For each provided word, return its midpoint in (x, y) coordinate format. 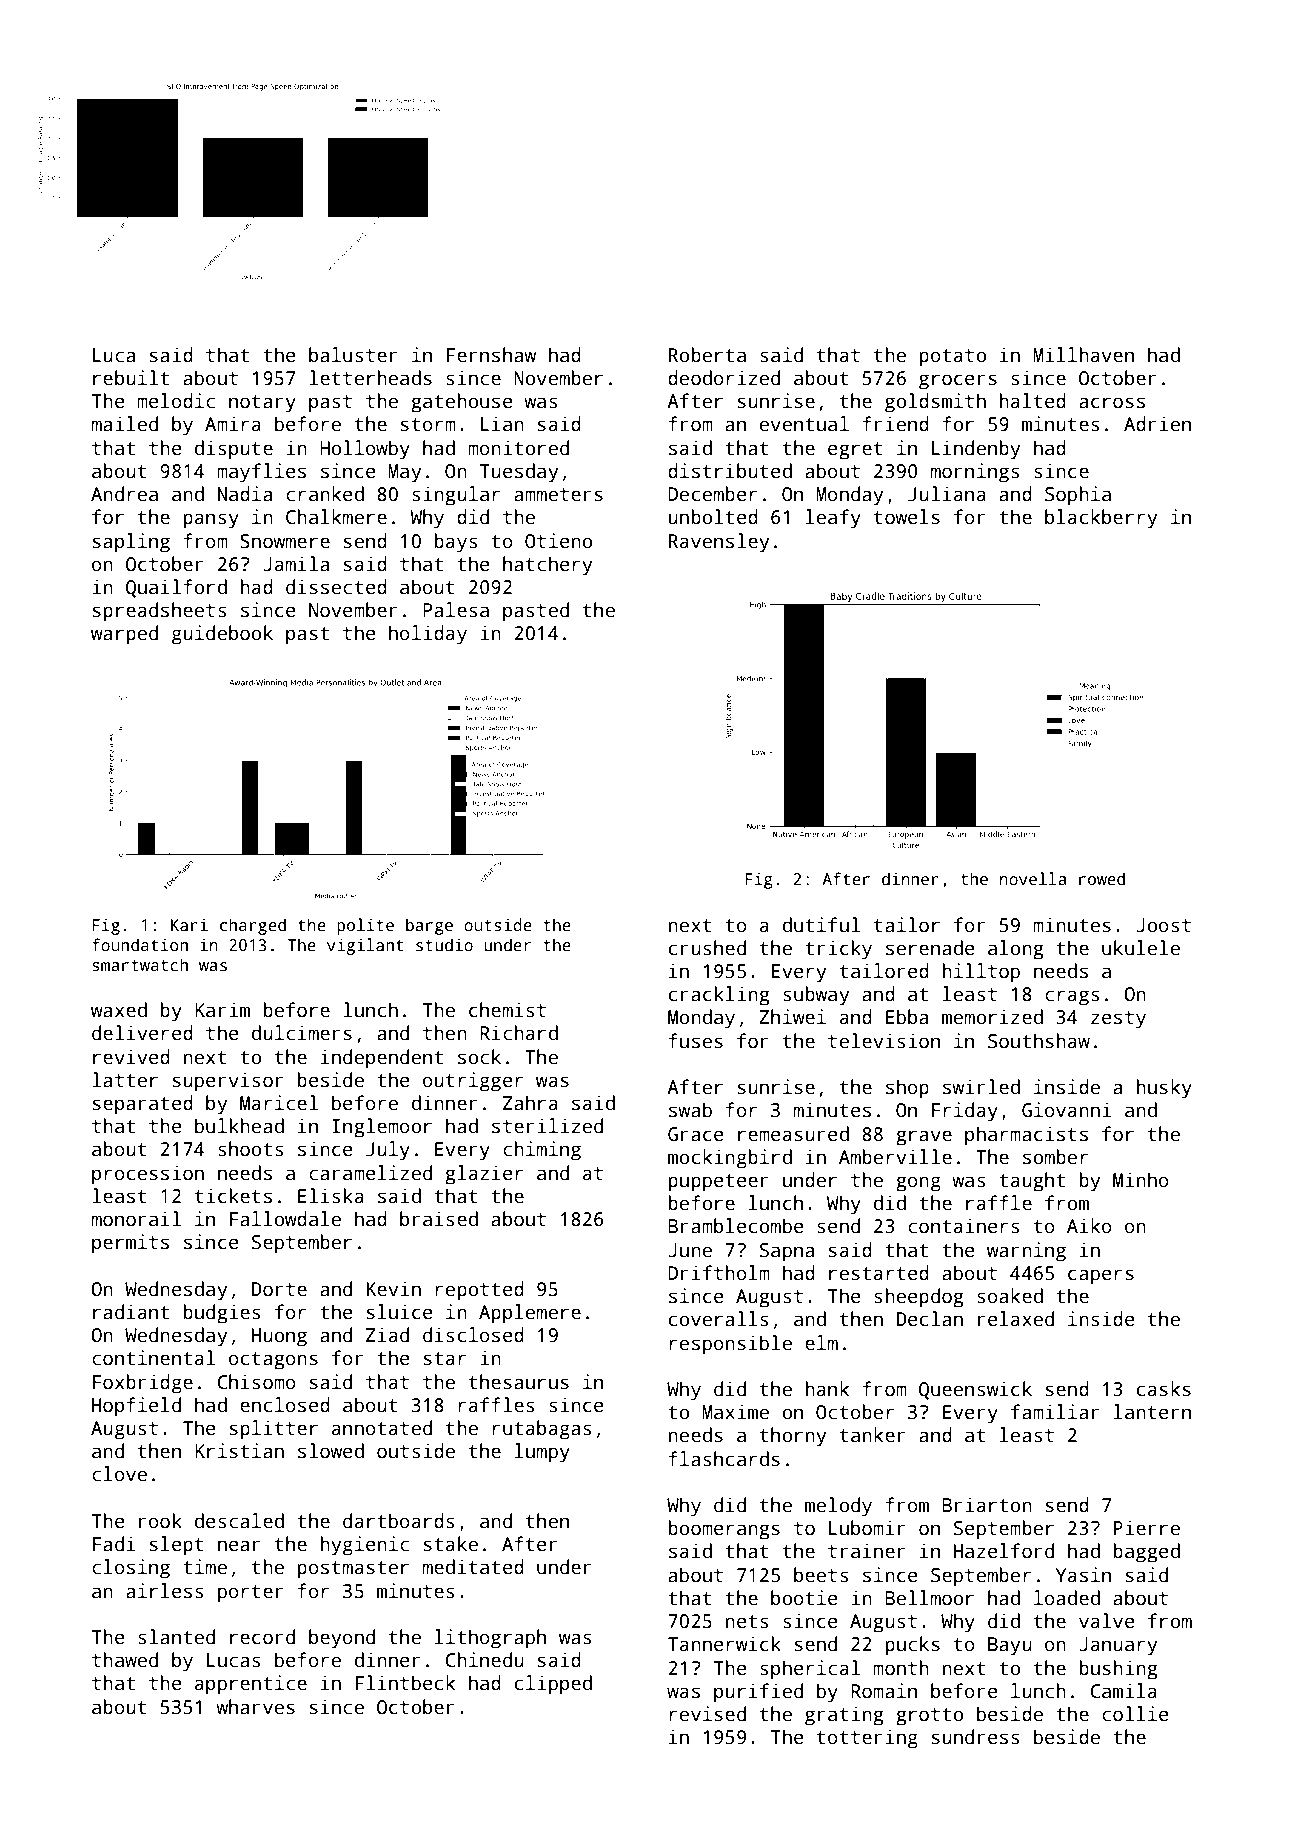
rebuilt (131, 378)
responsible (730, 1345)
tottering (867, 1739)
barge (429, 926)
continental (153, 1358)
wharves (255, 1707)
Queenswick (975, 1390)
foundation (140, 944)
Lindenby (976, 450)
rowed (1102, 878)
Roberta (707, 355)
